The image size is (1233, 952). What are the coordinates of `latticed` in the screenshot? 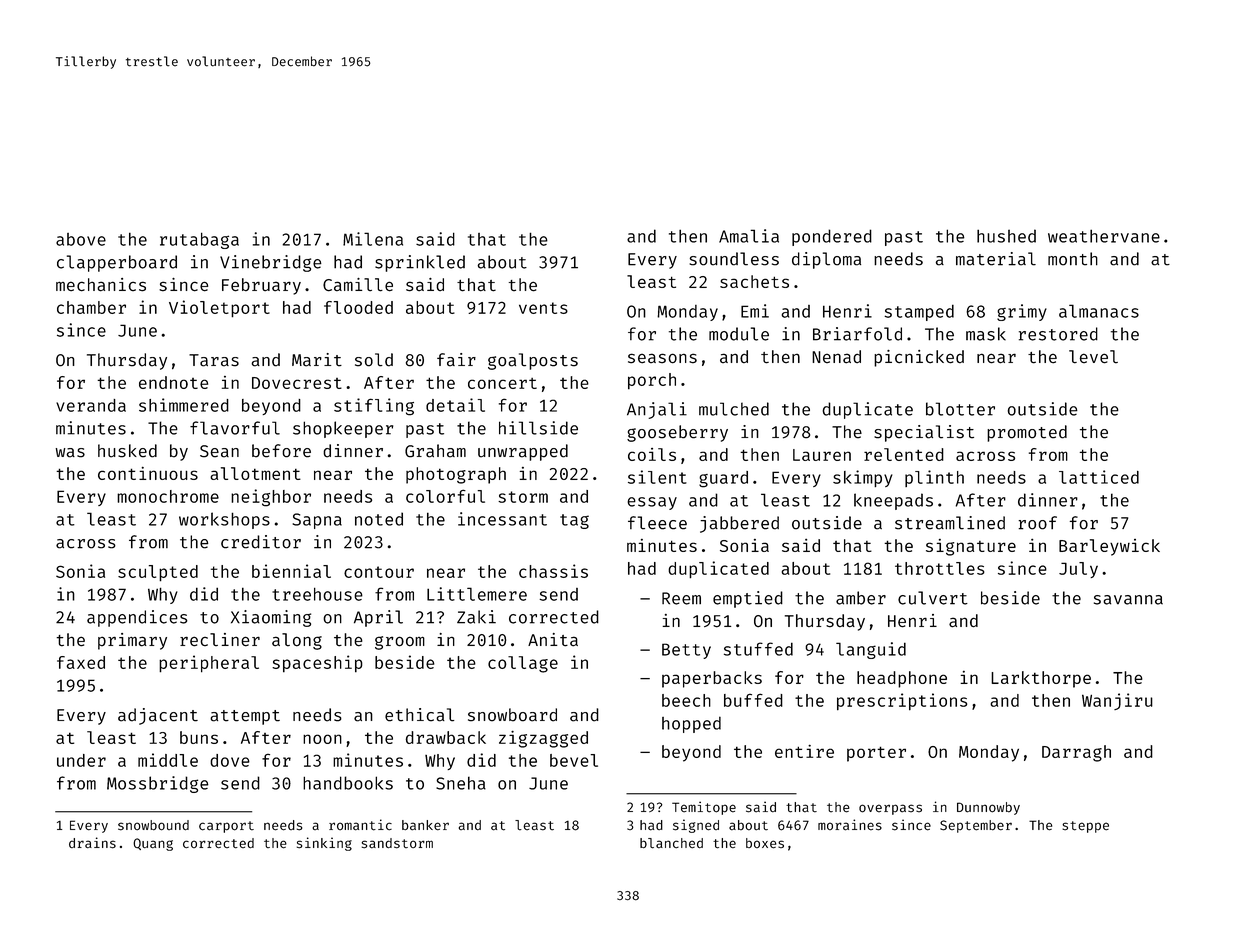 It's located at (1099, 477).
